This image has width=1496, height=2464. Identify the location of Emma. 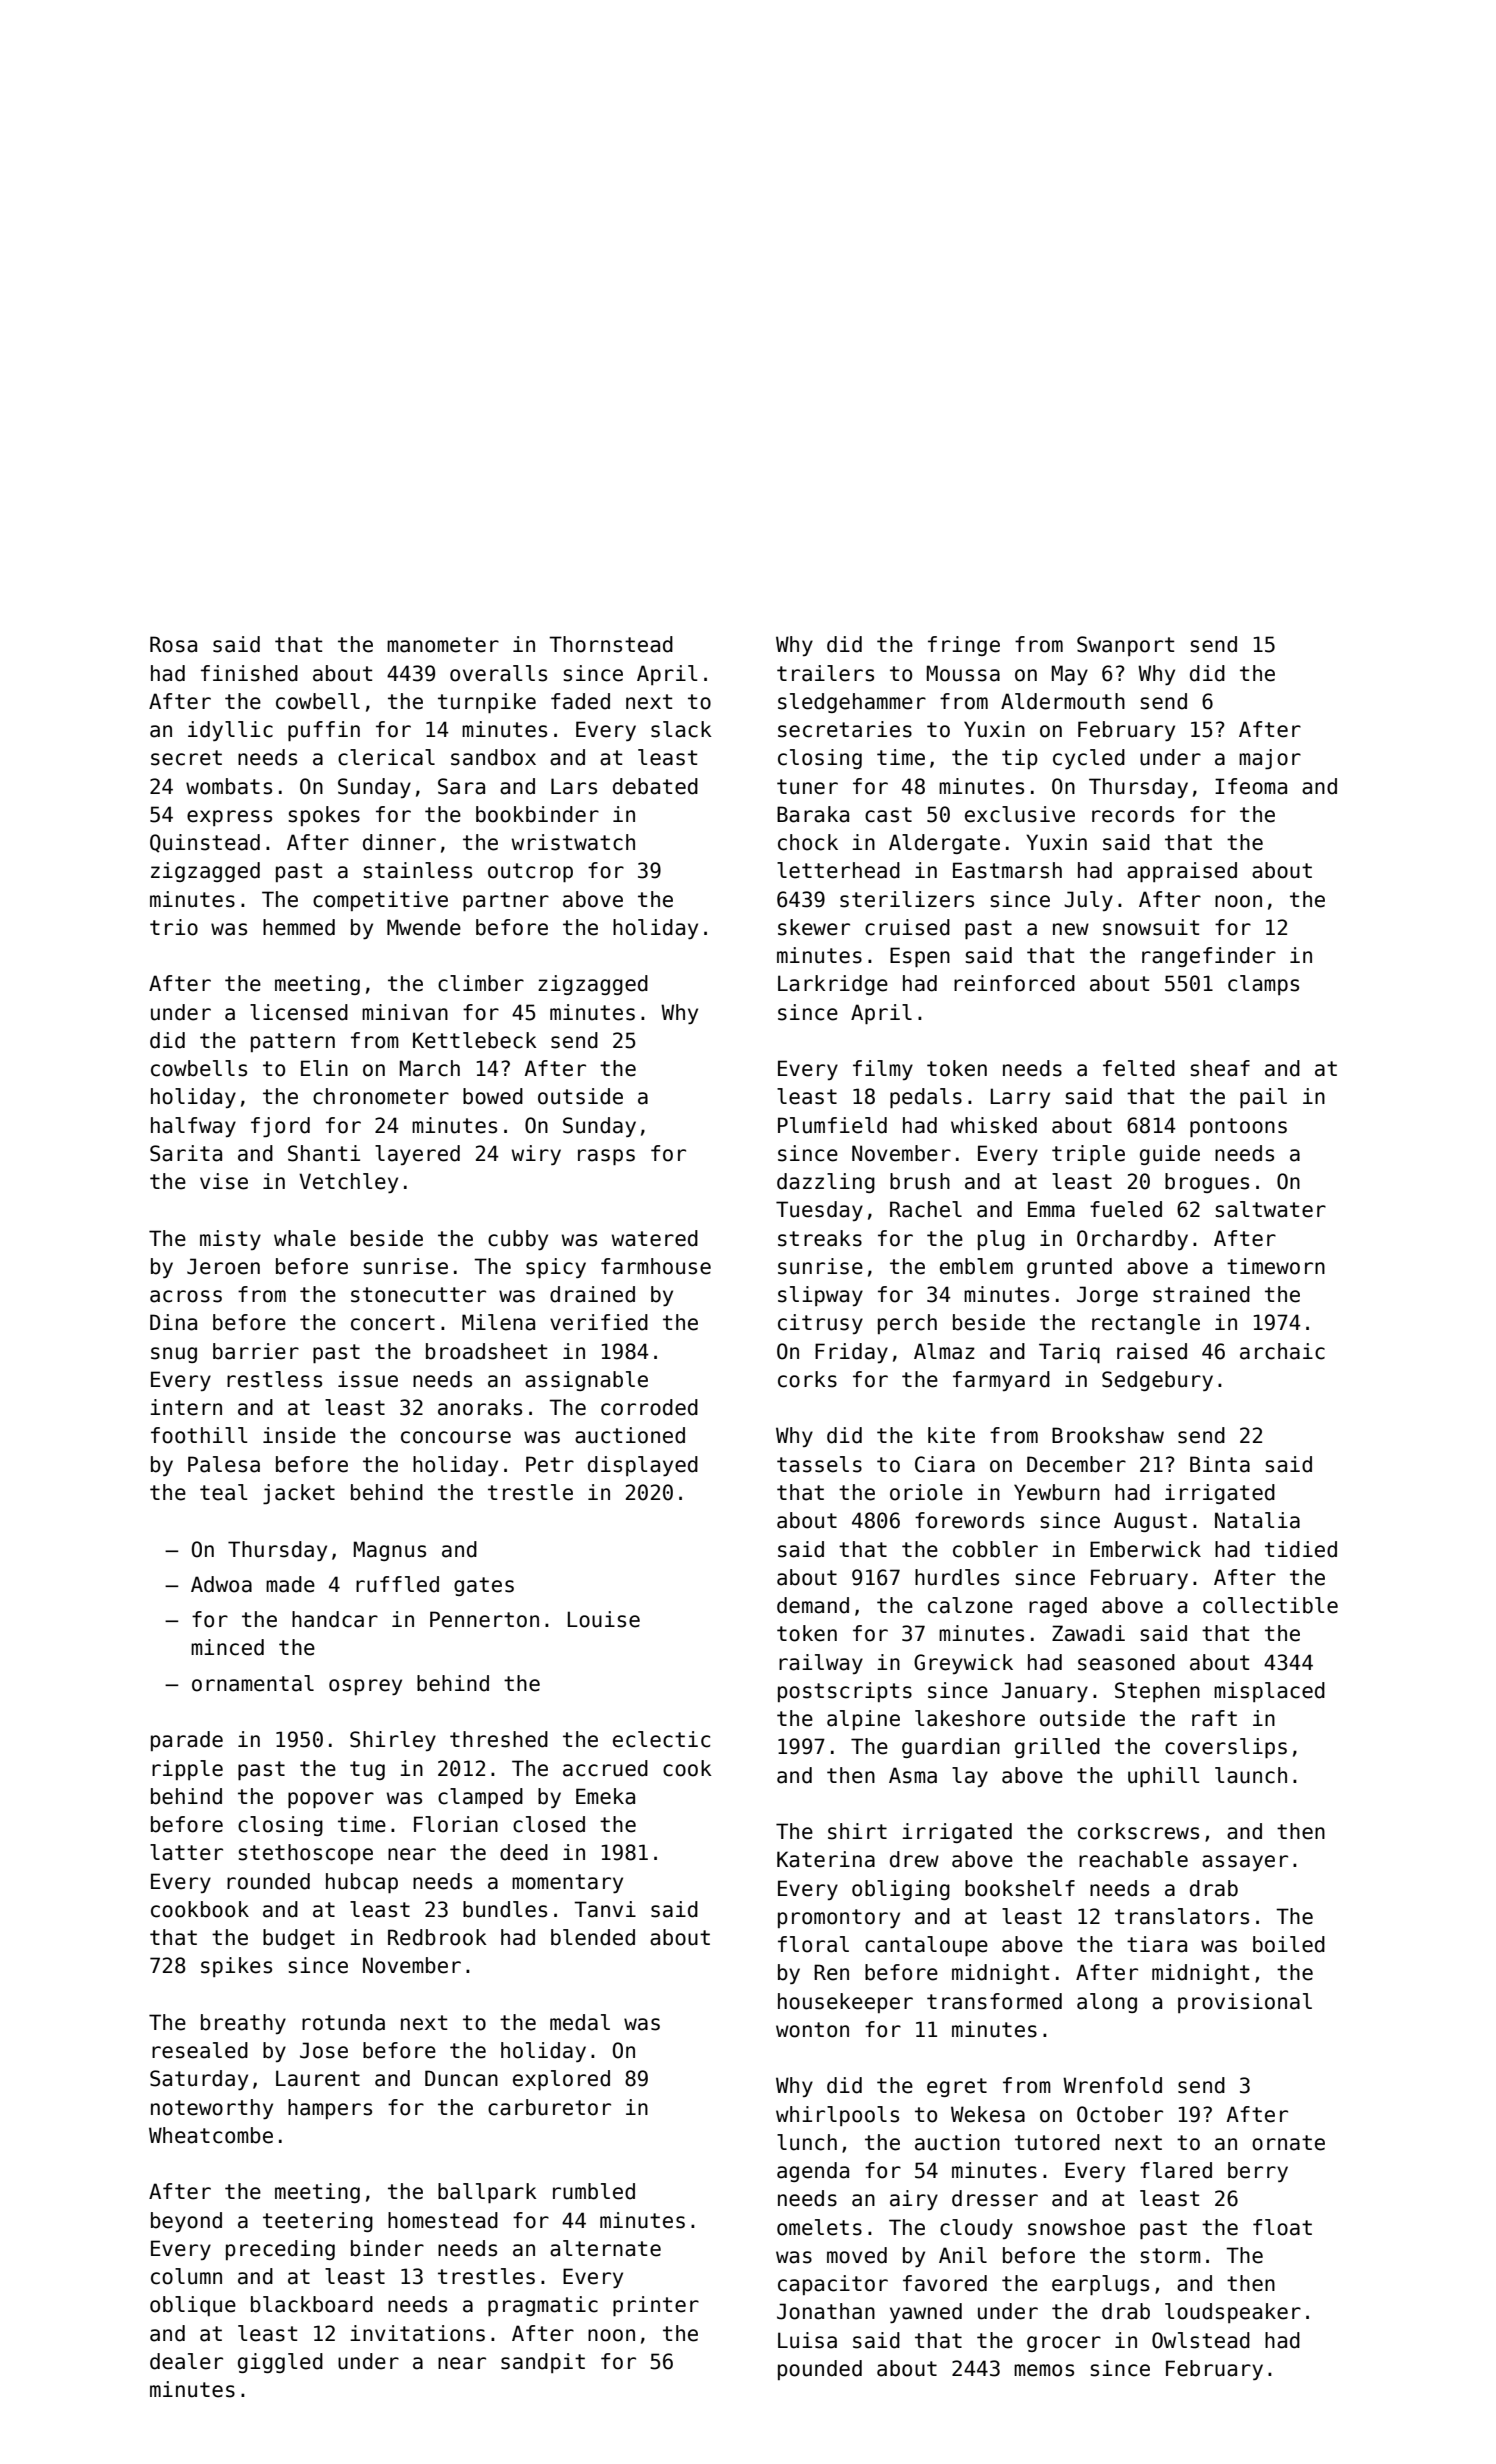
(1051, 1209).
